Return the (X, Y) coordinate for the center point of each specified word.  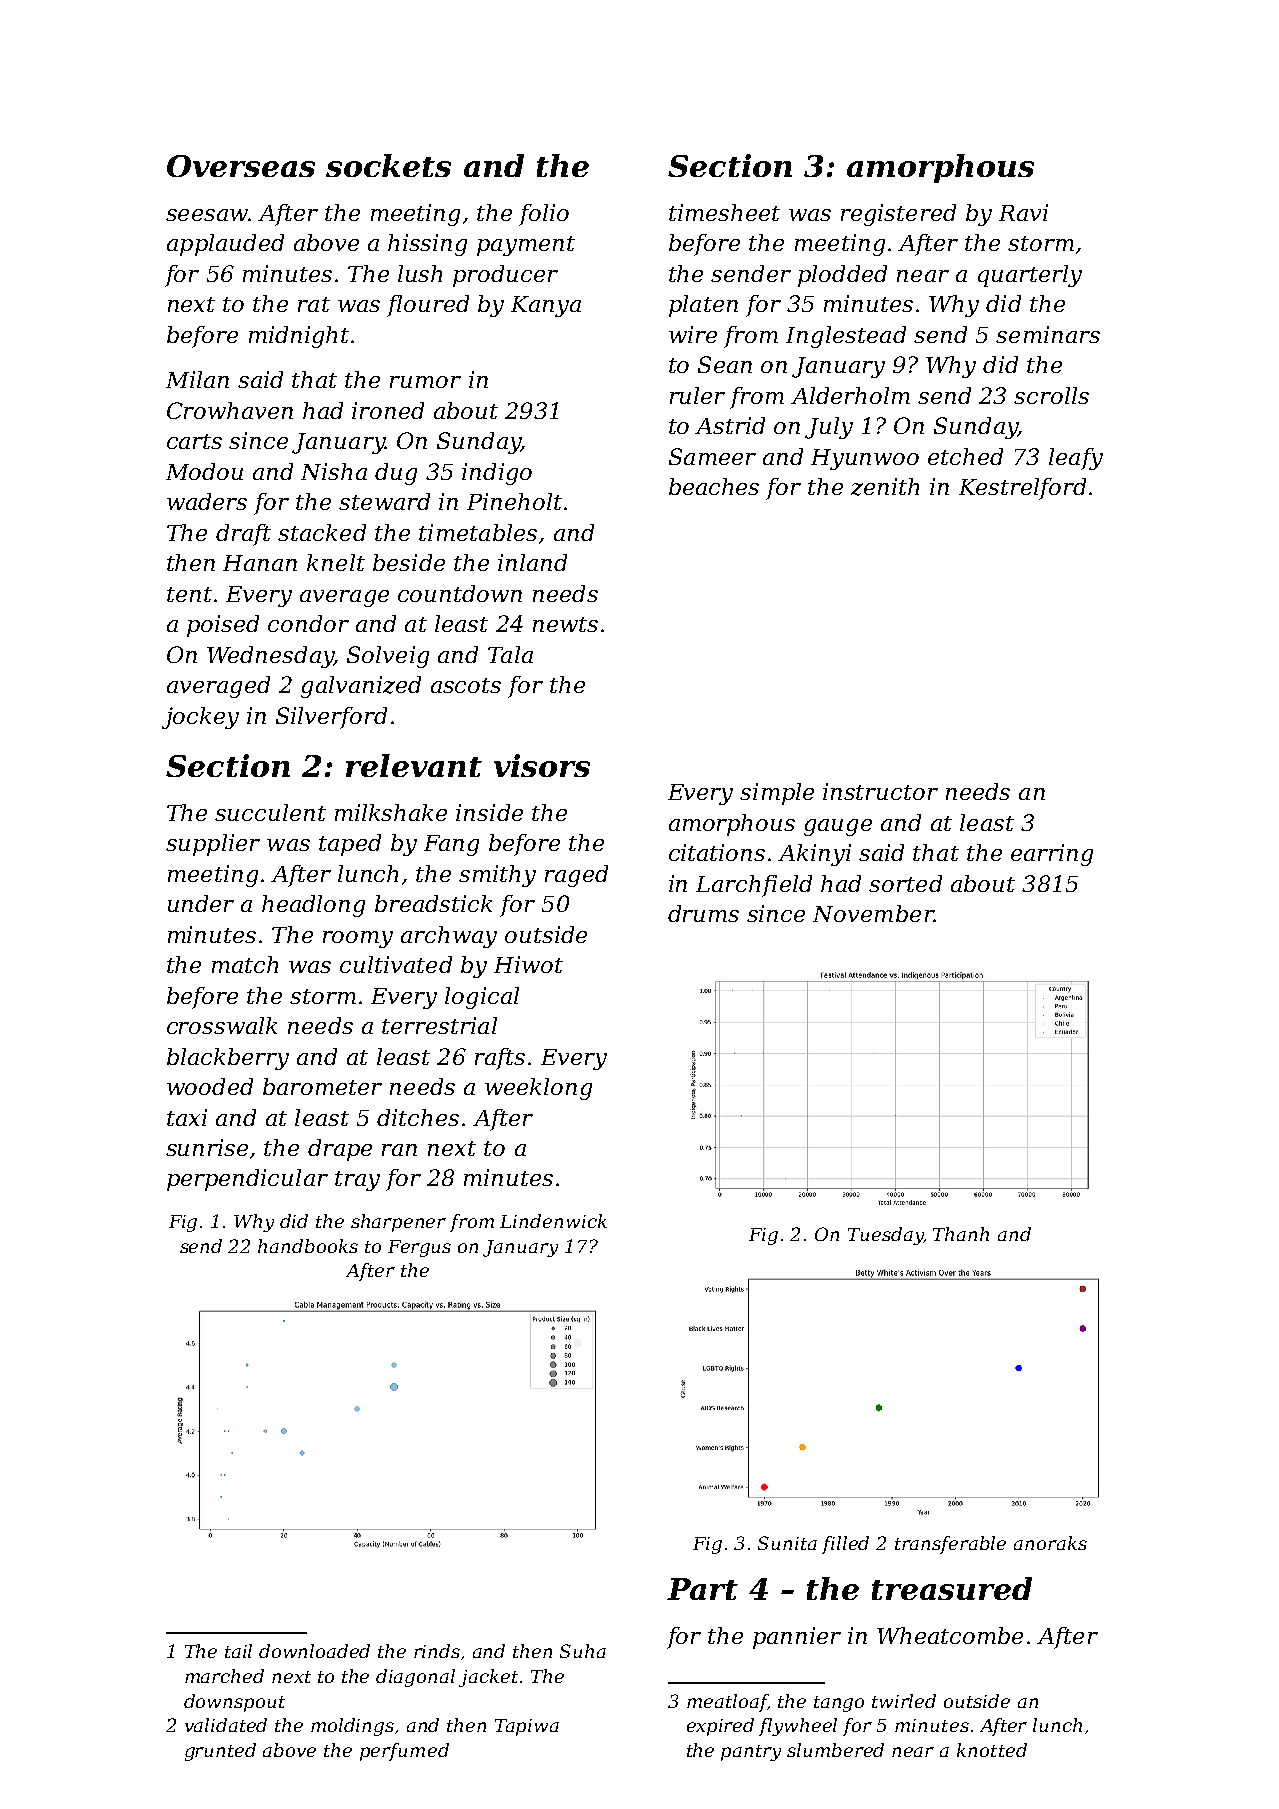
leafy (1076, 459)
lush (420, 273)
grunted (220, 1752)
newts (565, 624)
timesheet (724, 212)
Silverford (331, 718)
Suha (583, 1651)
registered (898, 215)
